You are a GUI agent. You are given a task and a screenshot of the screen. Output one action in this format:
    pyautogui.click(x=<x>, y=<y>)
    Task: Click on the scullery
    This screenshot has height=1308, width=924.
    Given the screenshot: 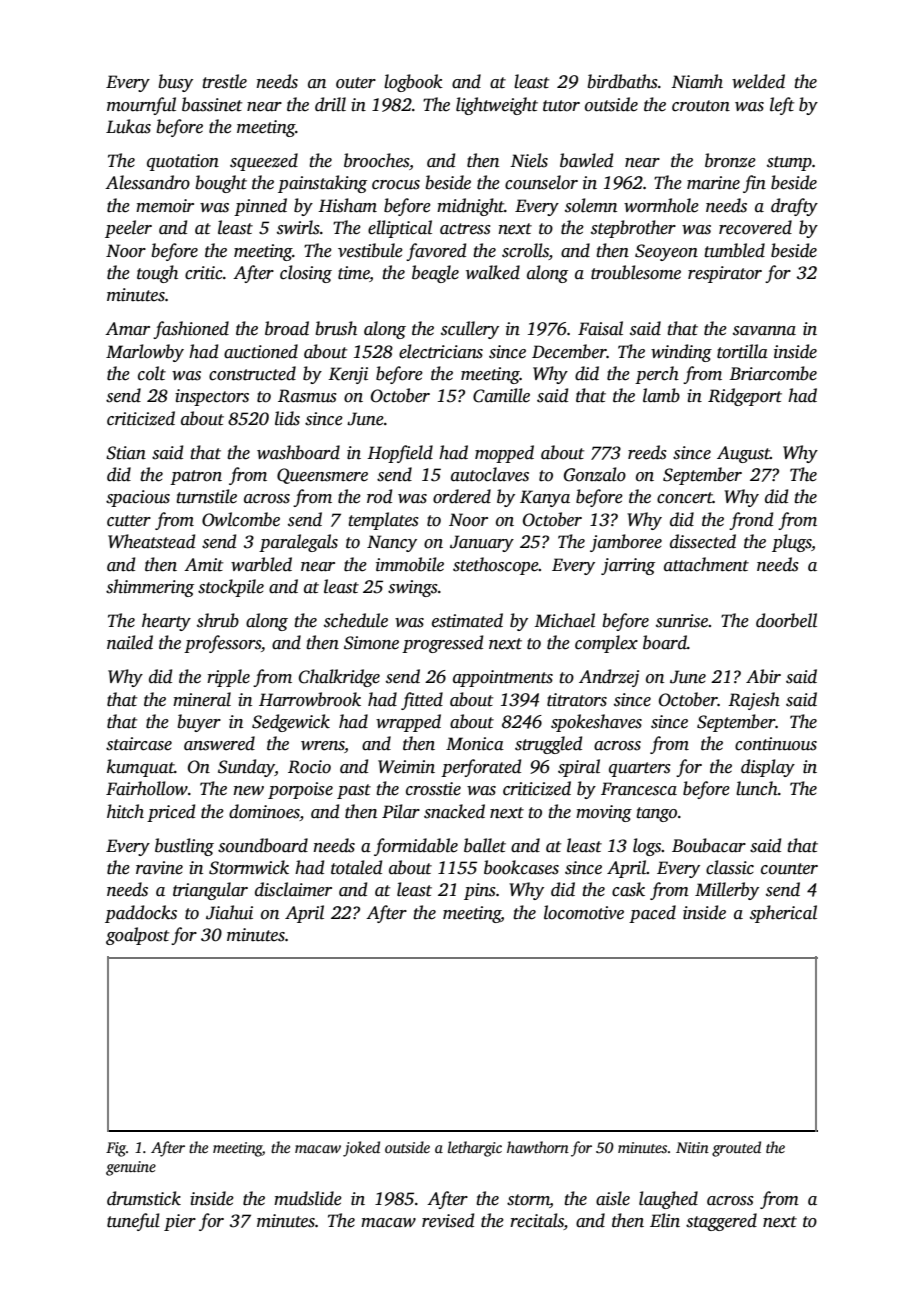 What is the action you would take?
    pyautogui.click(x=470, y=330)
